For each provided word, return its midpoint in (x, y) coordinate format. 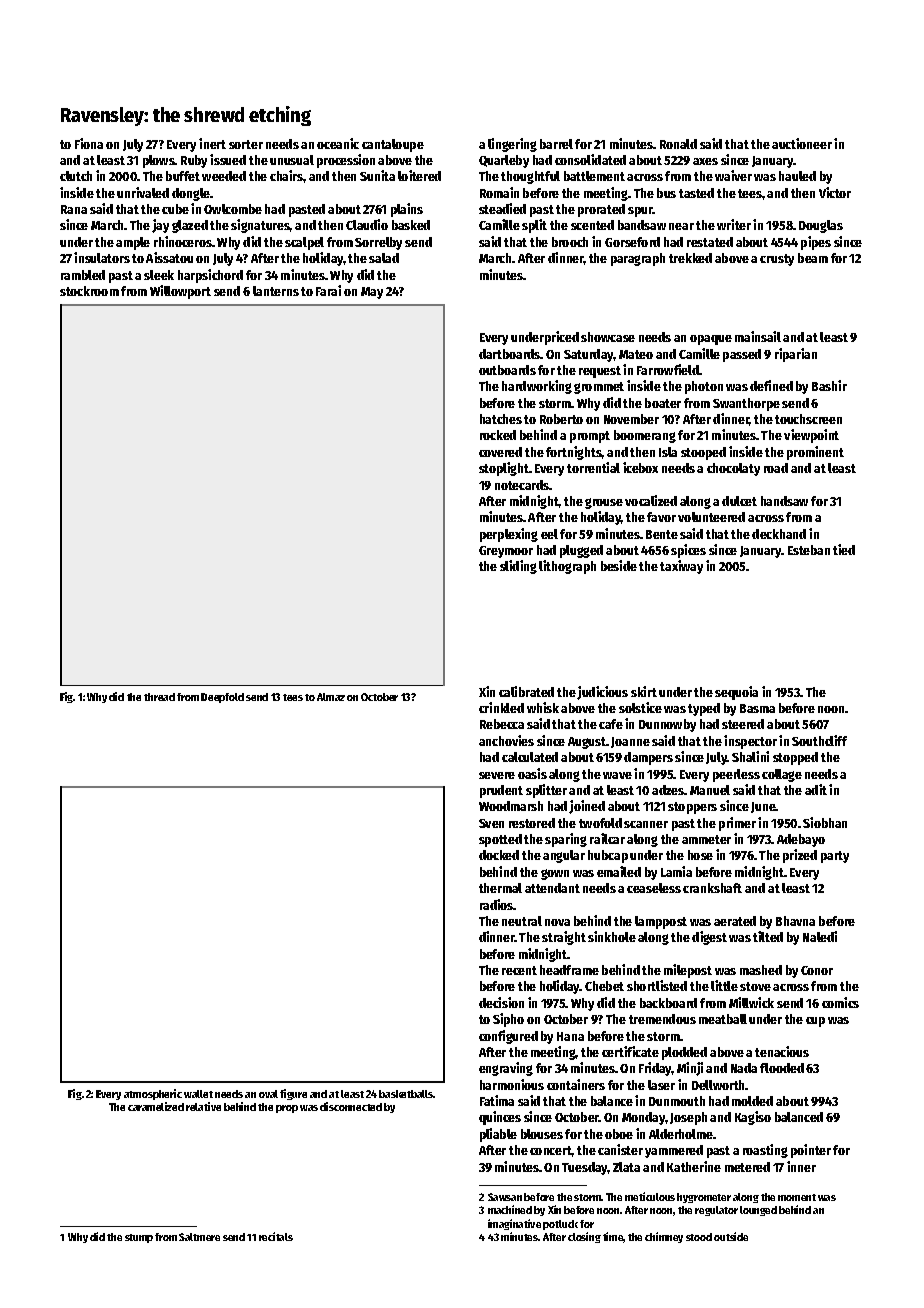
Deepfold (222, 698)
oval (268, 1094)
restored (532, 823)
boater (663, 403)
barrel (556, 144)
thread (159, 697)
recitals (276, 1236)
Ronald (678, 144)
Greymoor (506, 552)
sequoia (736, 693)
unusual (292, 160)
